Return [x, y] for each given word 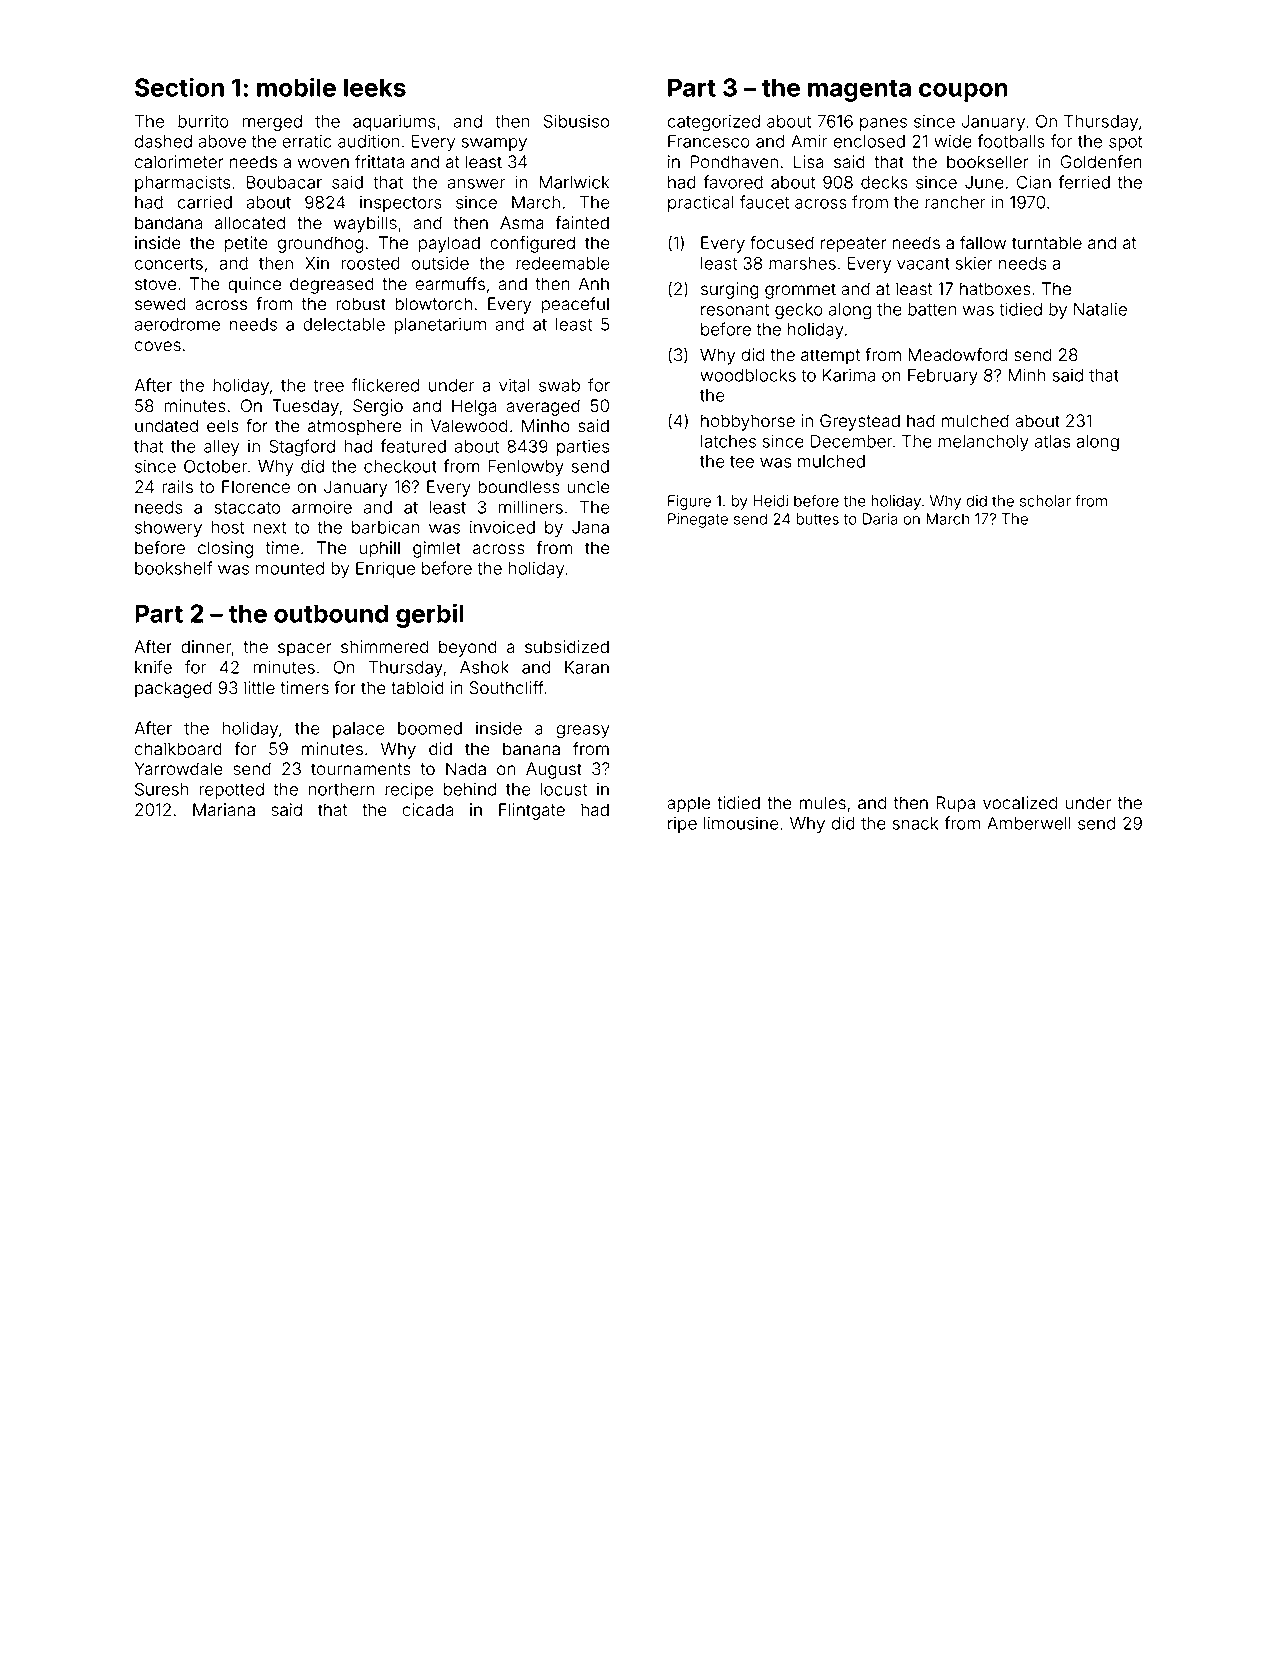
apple [688, 804]
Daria [880, 519]
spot [1126, 143]
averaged [543, 407]
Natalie [1100, 309]
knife [153, 667]
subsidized [567, 647]
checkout [400, 466]
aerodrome [177, 324]
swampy [494, 144]
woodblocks [748, 375]
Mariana [224, 810]
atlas [1052, 441]
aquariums [394, 123]
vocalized [1020, 803]
